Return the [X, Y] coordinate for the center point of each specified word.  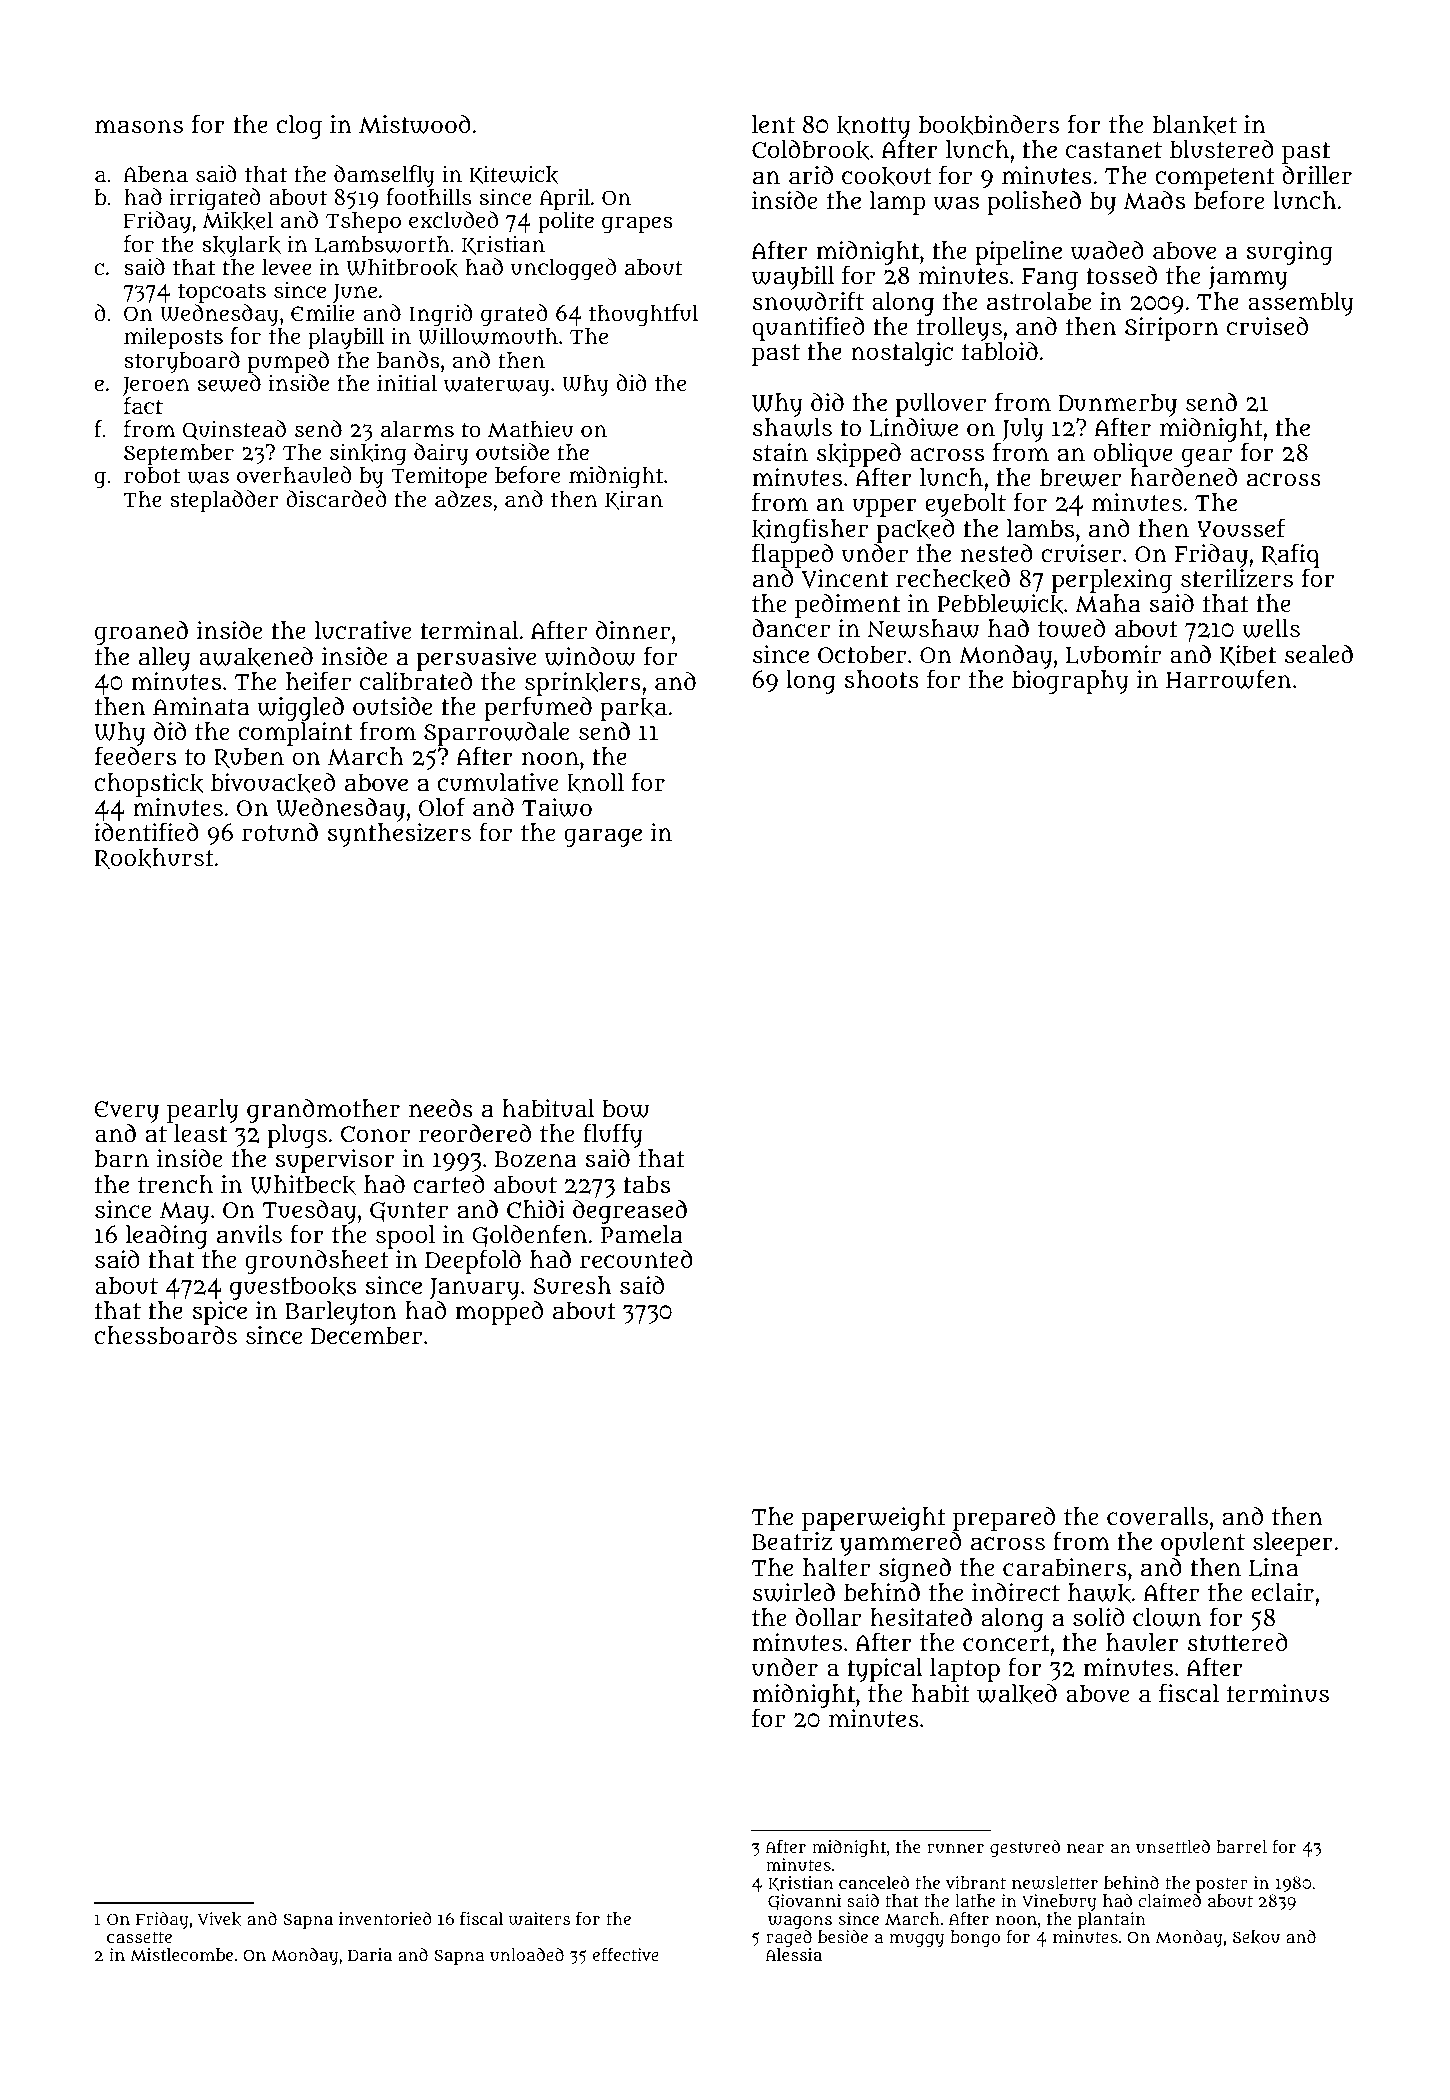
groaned [141, 633]
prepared [1004, 1519]
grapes [637, 225]
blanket [1195, 125]
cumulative [497, 782]
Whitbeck [303, 1185]
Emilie [323, 312]
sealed [1319, 654]
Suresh [572, 1285]
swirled [794, 1592]
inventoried [385, 1918]
